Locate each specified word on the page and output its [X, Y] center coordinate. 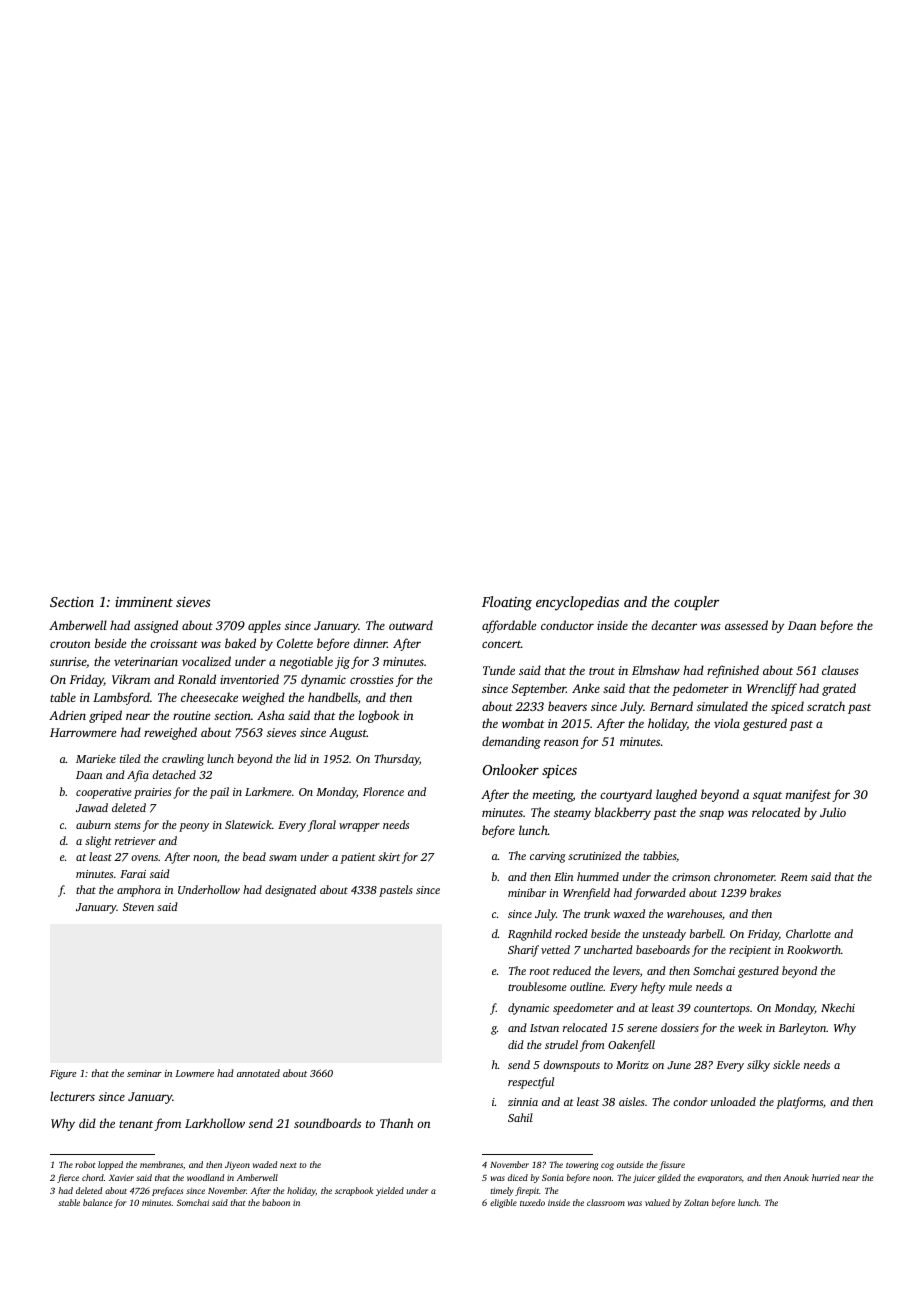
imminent [144, 602]
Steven [138, 907]
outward [411, 625]
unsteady [664, 935]
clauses [840, 670]
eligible [503, 1203]
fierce [68, 1178]
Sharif [523, 951]
